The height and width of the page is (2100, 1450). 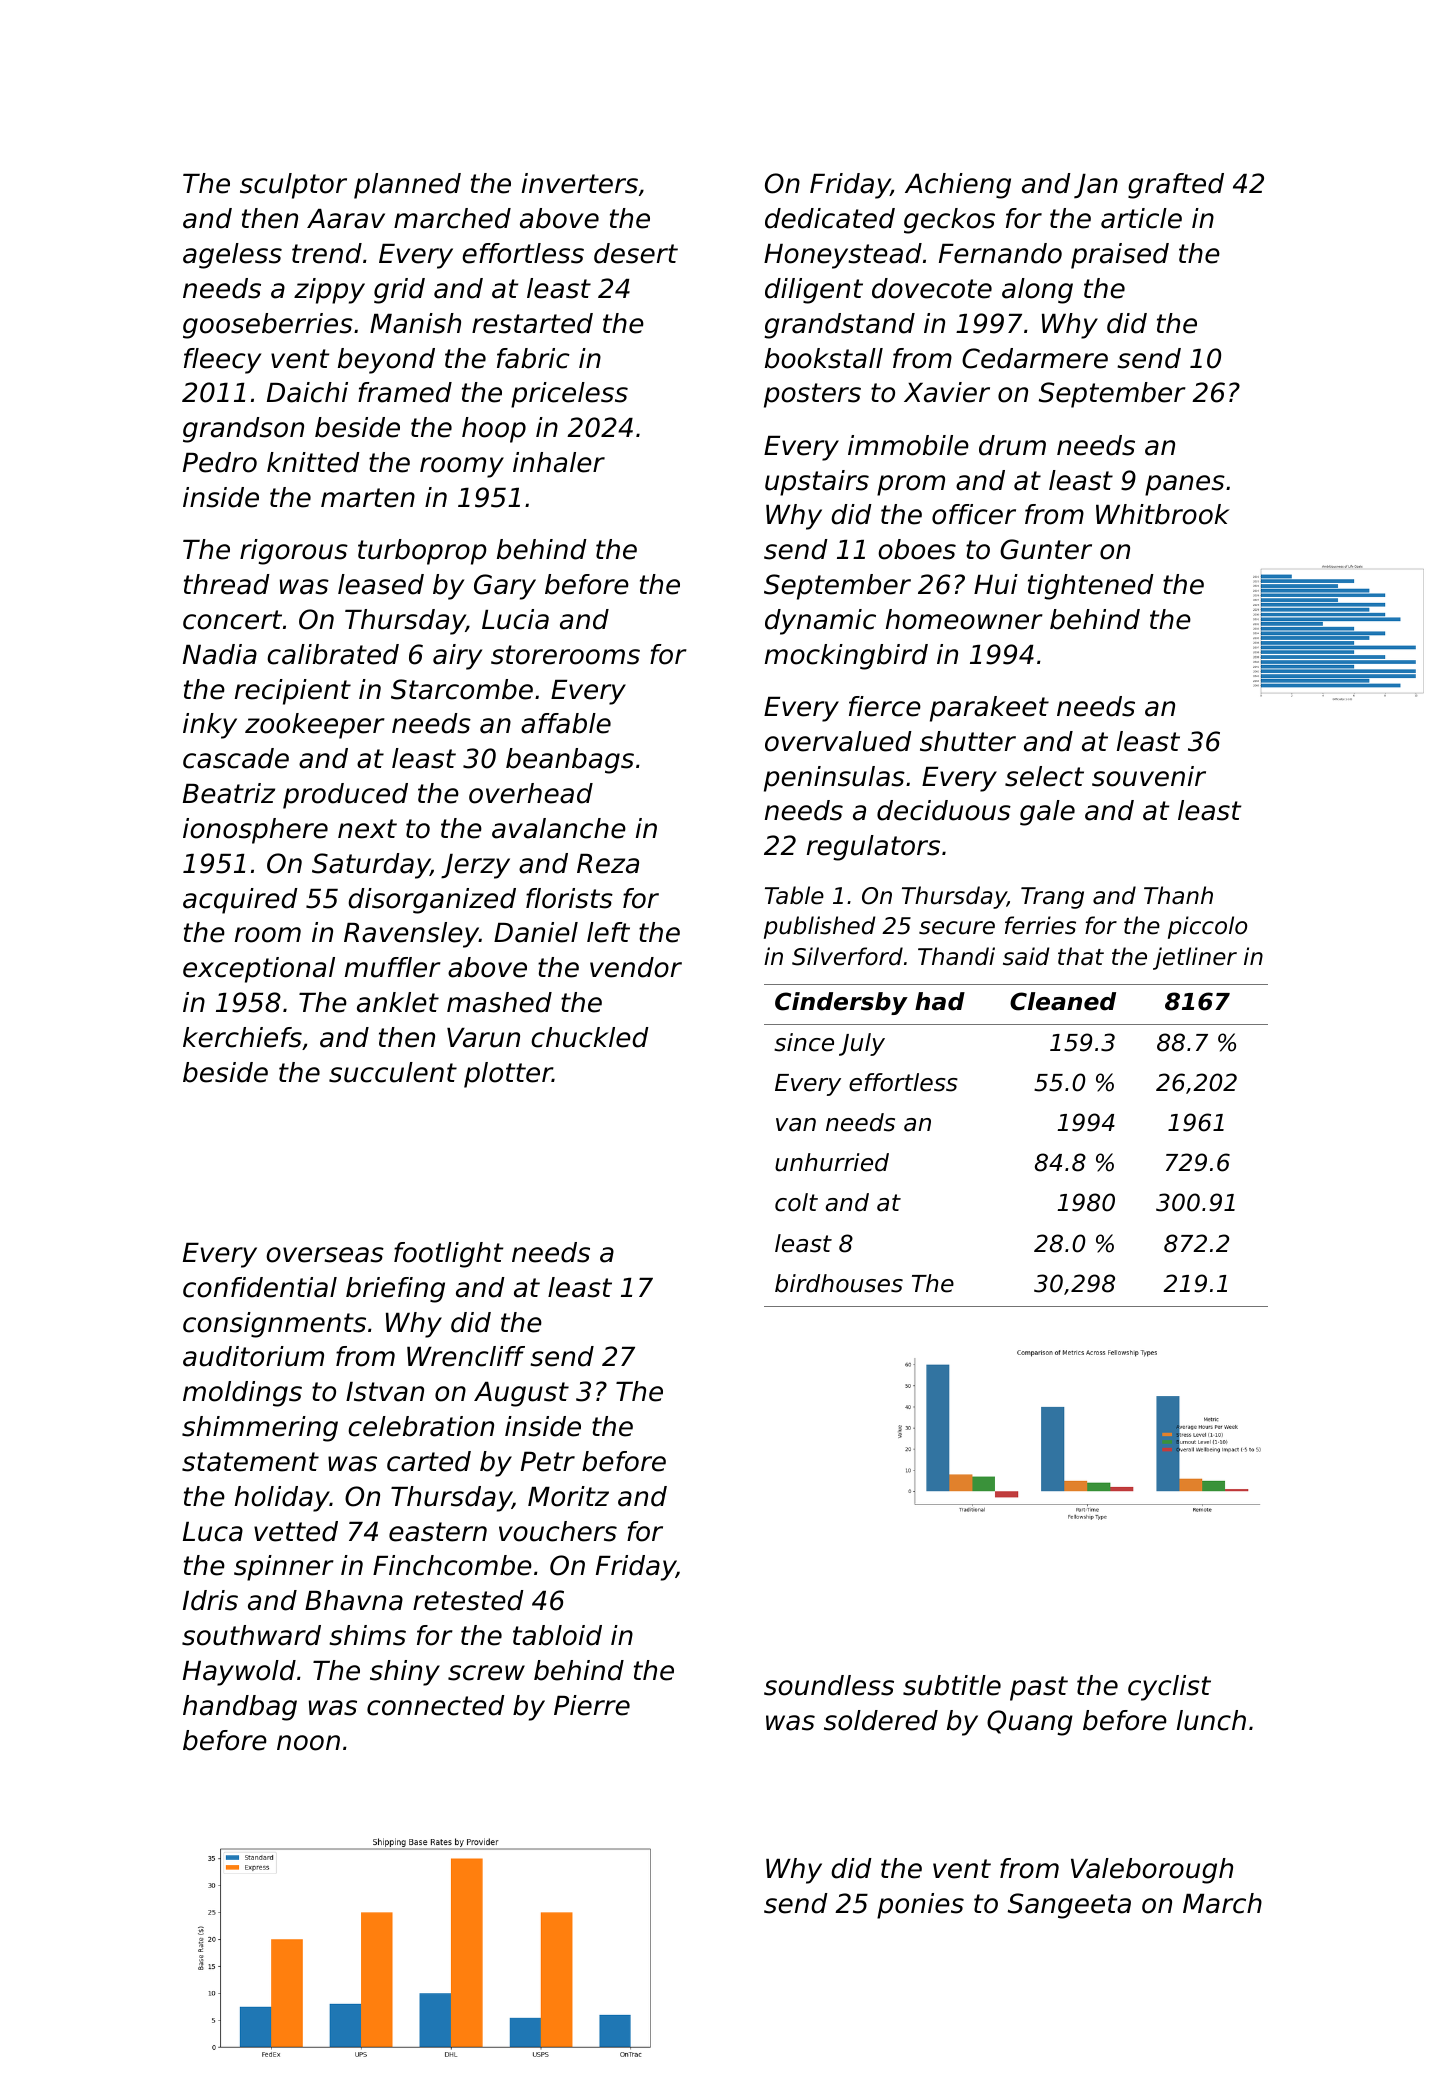 I want to click on grafted, so click(x=1176, y=186).
